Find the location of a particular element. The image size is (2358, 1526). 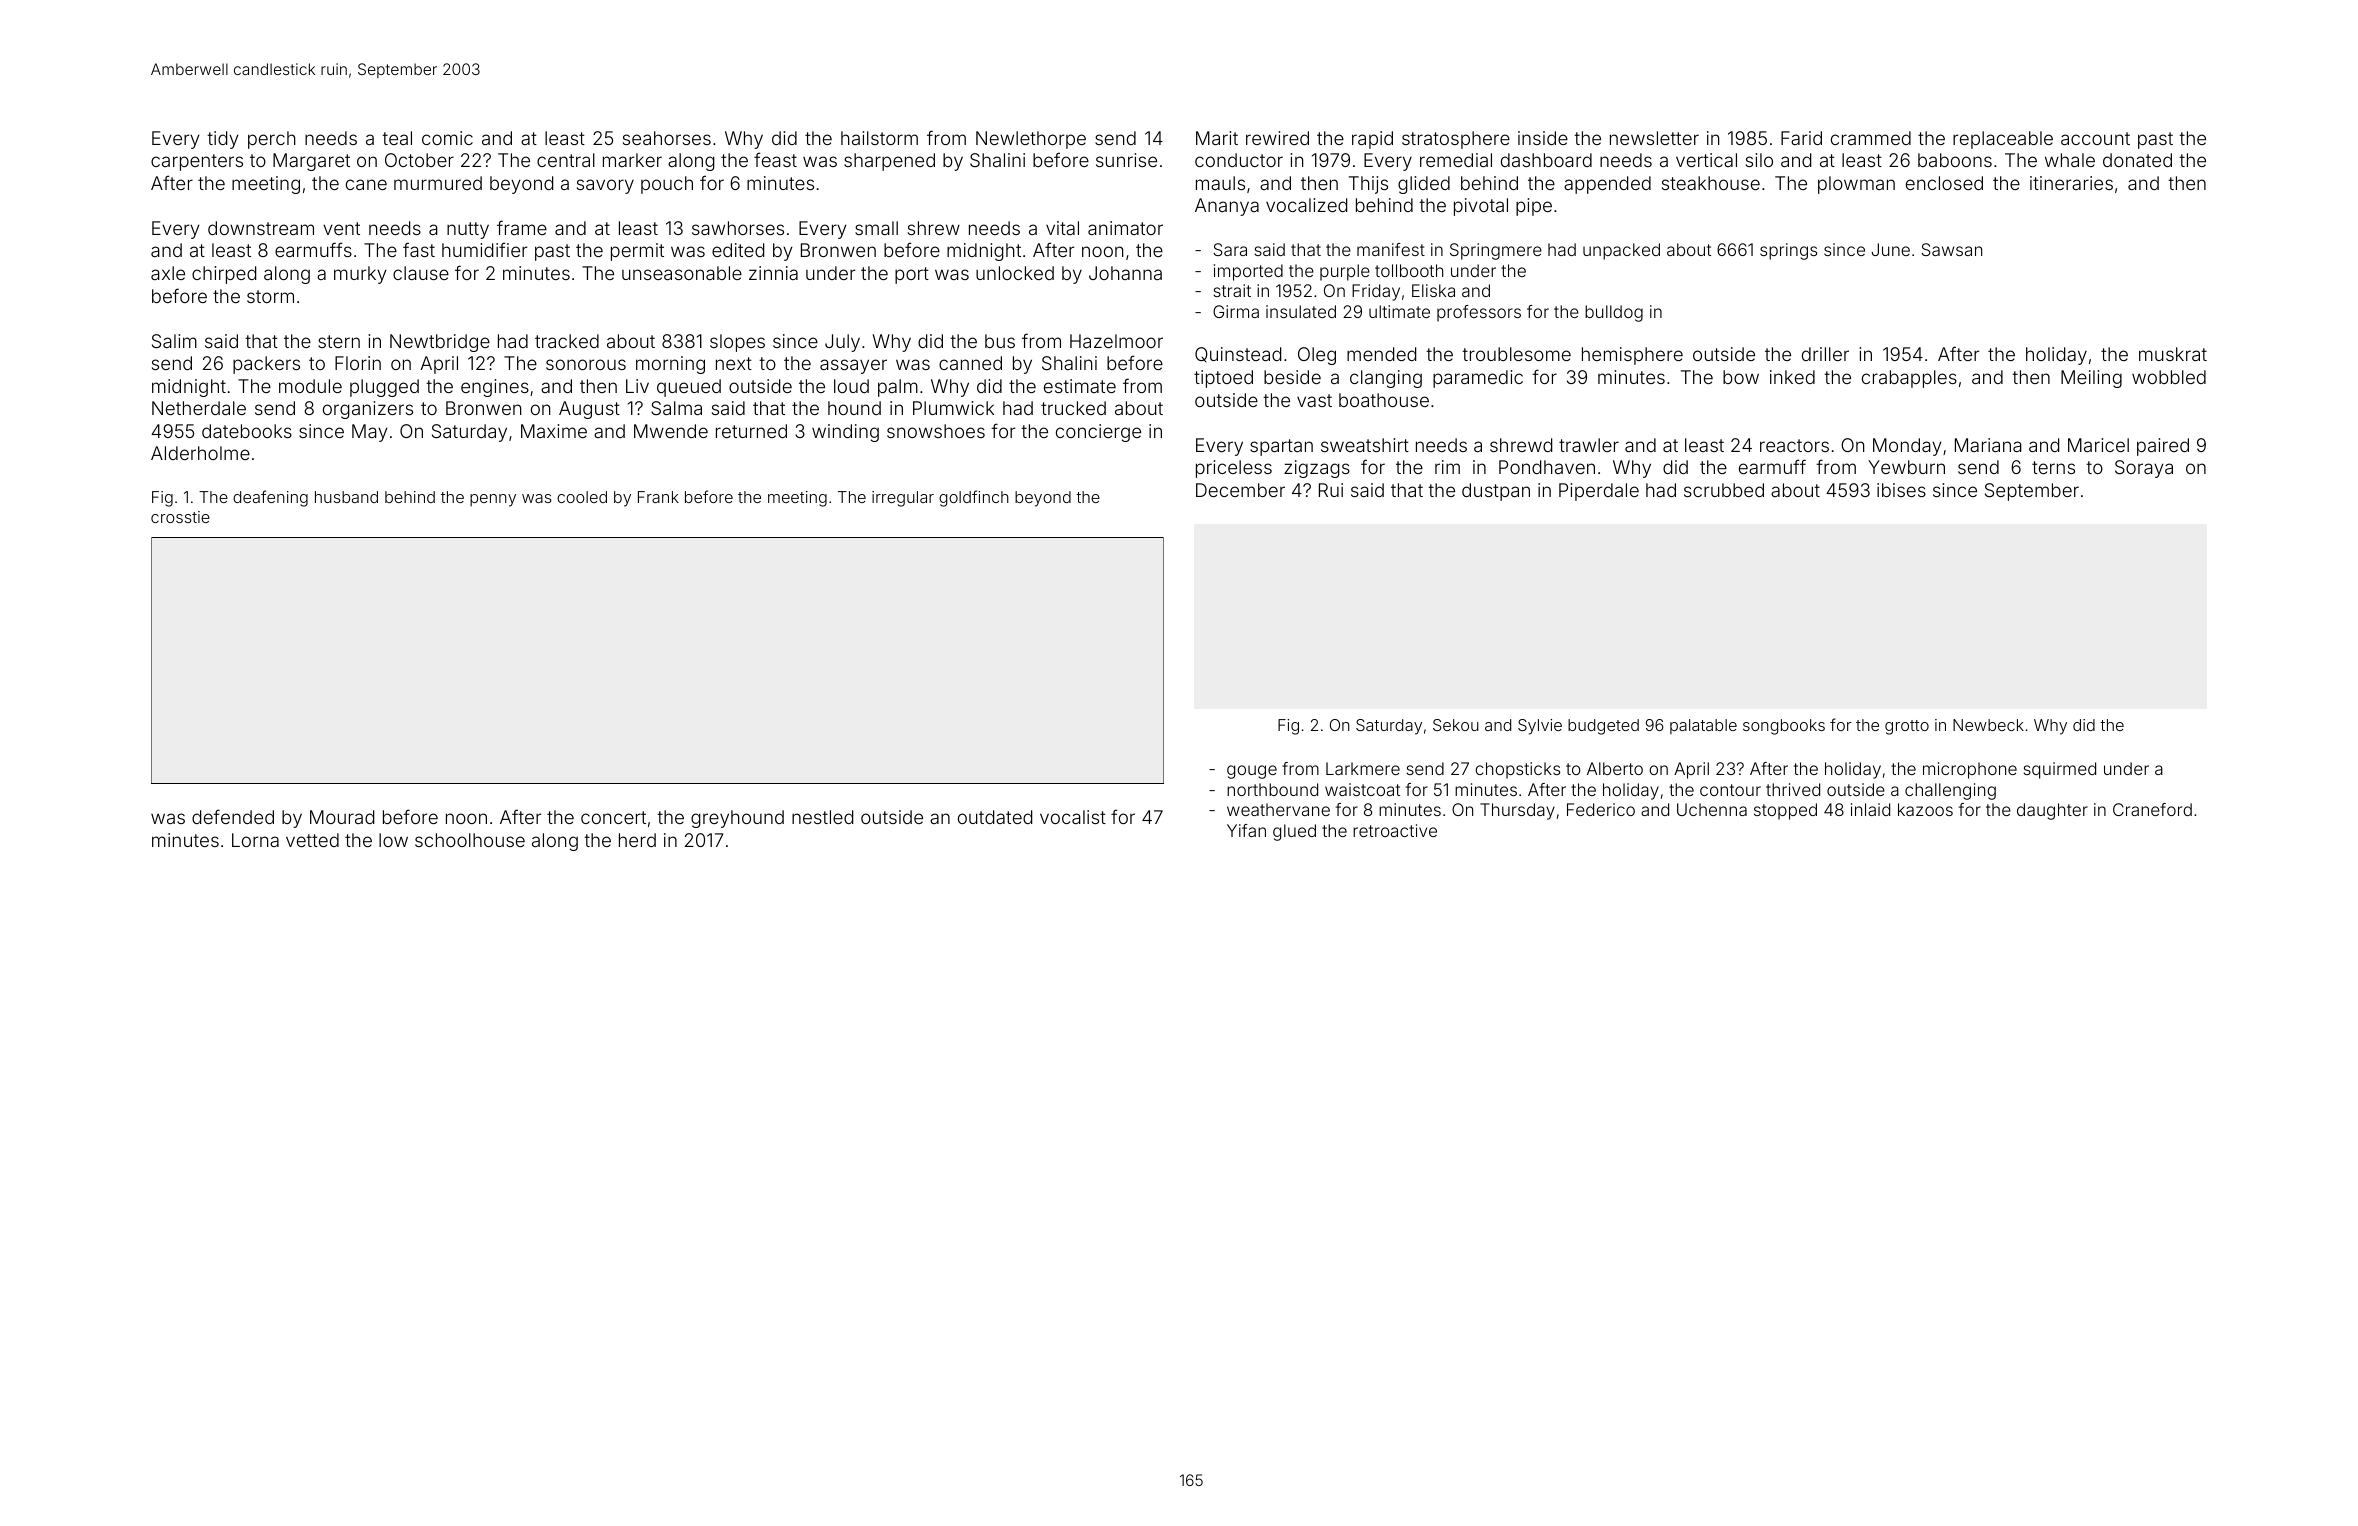

daughter is located at coordinates (2052, 811).
